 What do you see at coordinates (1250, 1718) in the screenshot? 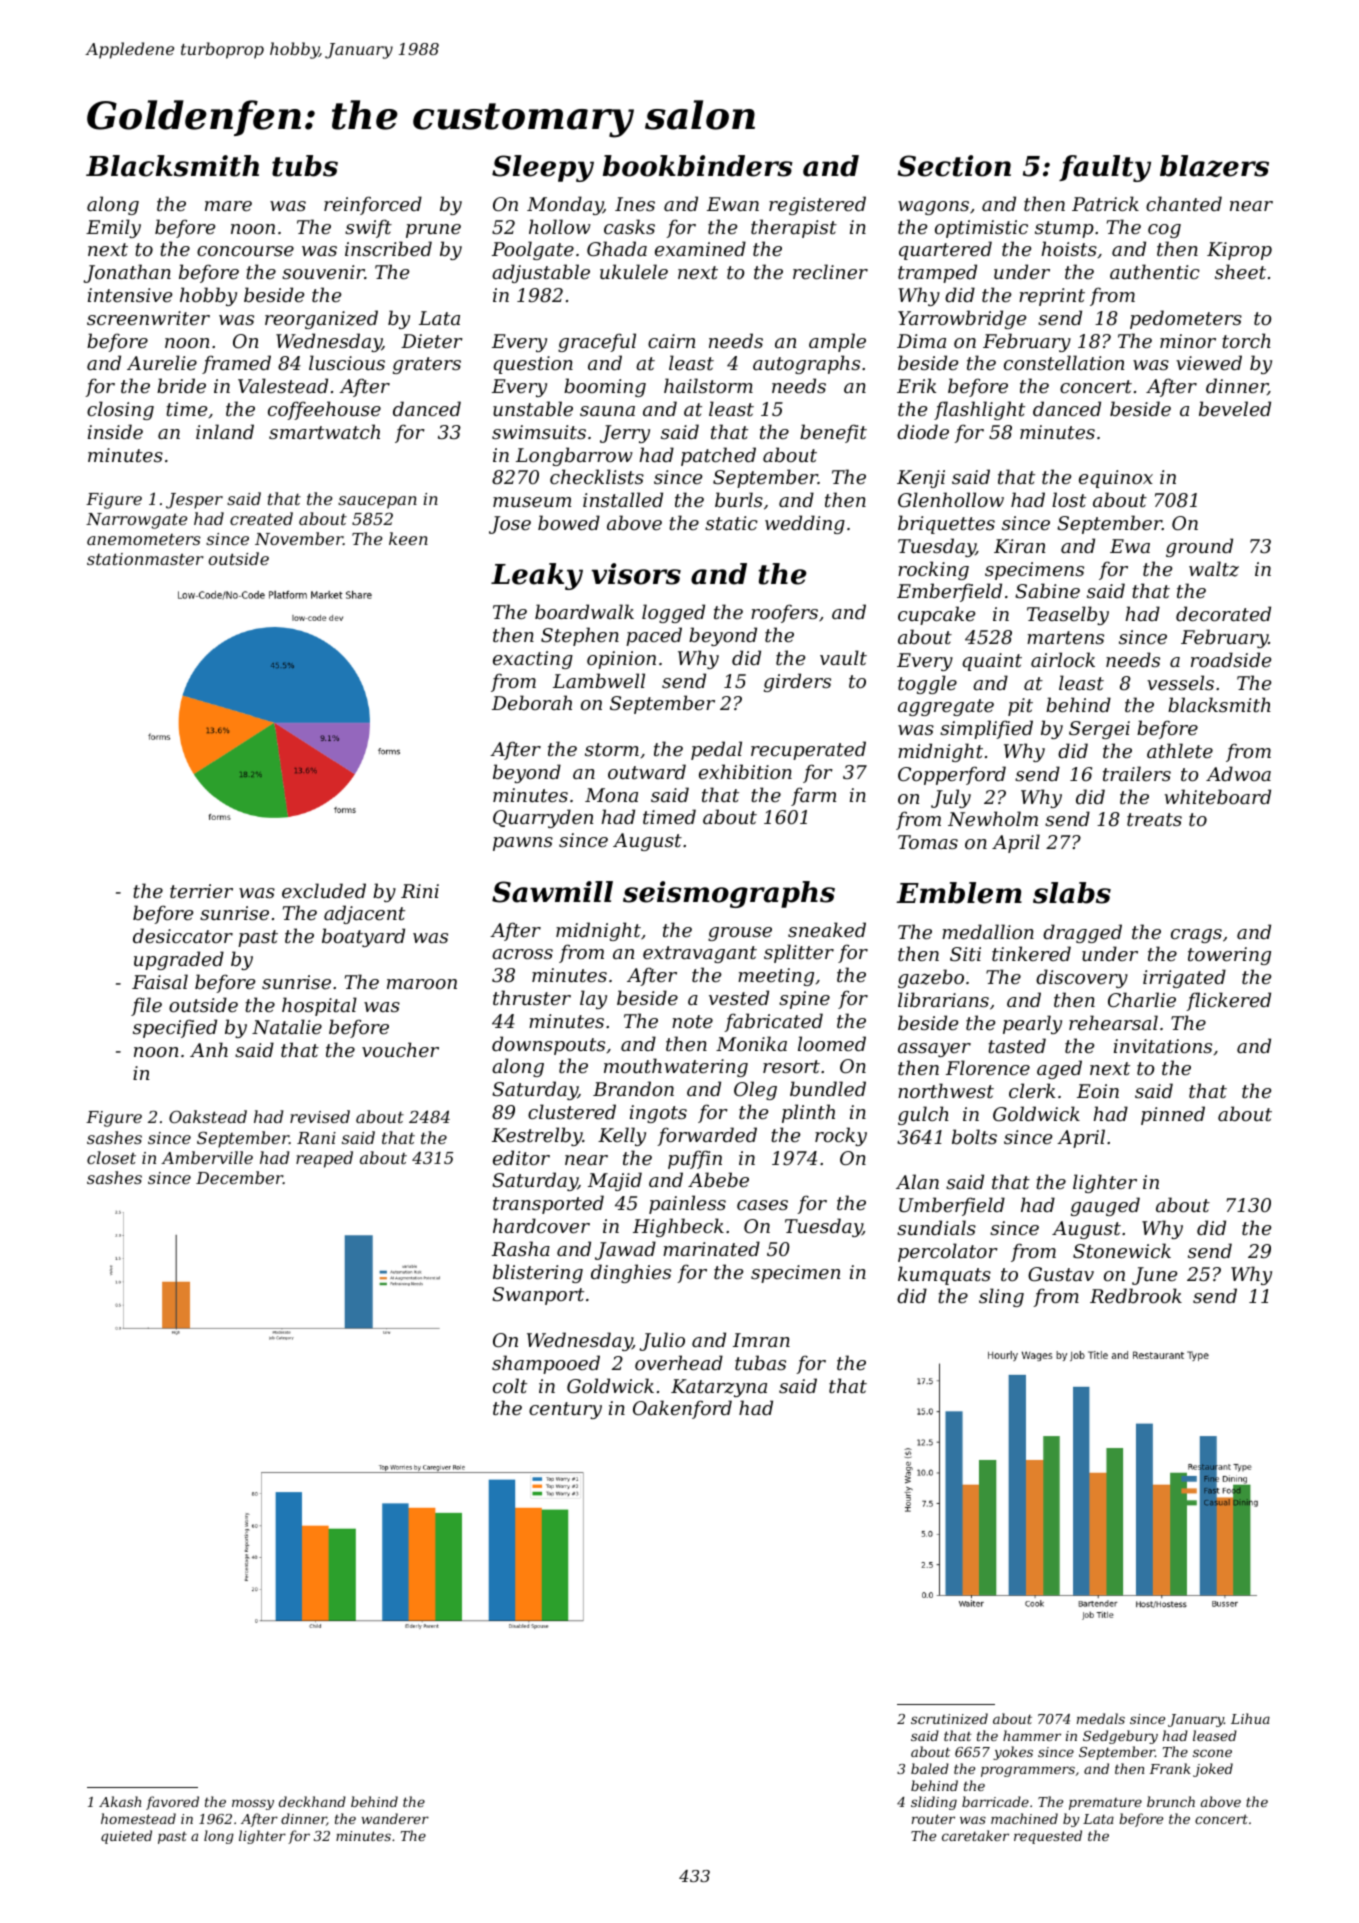
I see `Lihua` at bounding box center [1250, 1718].
